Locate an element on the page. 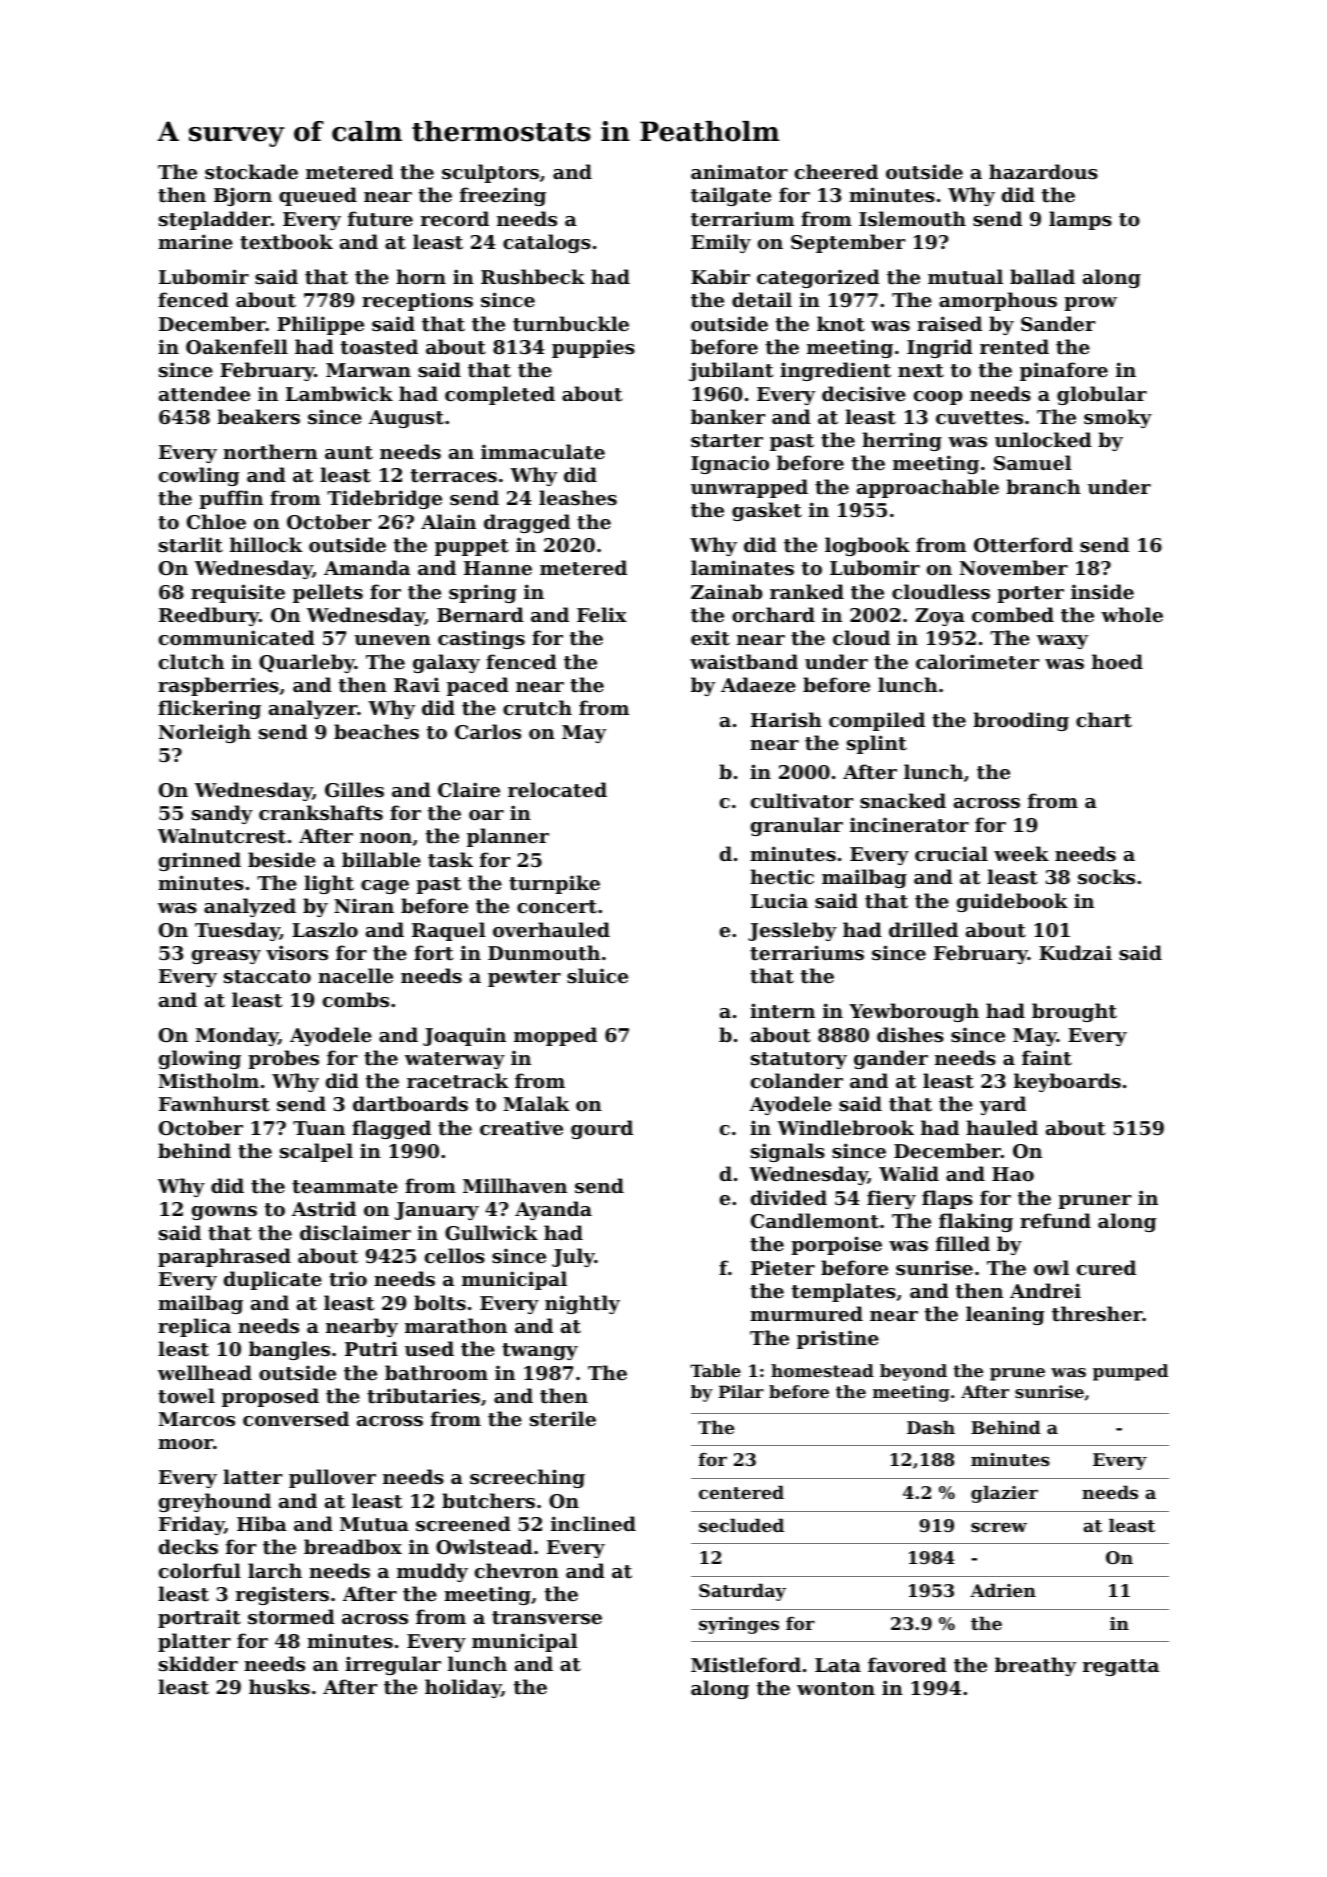  cheered is located at coordinates (836, 171).
